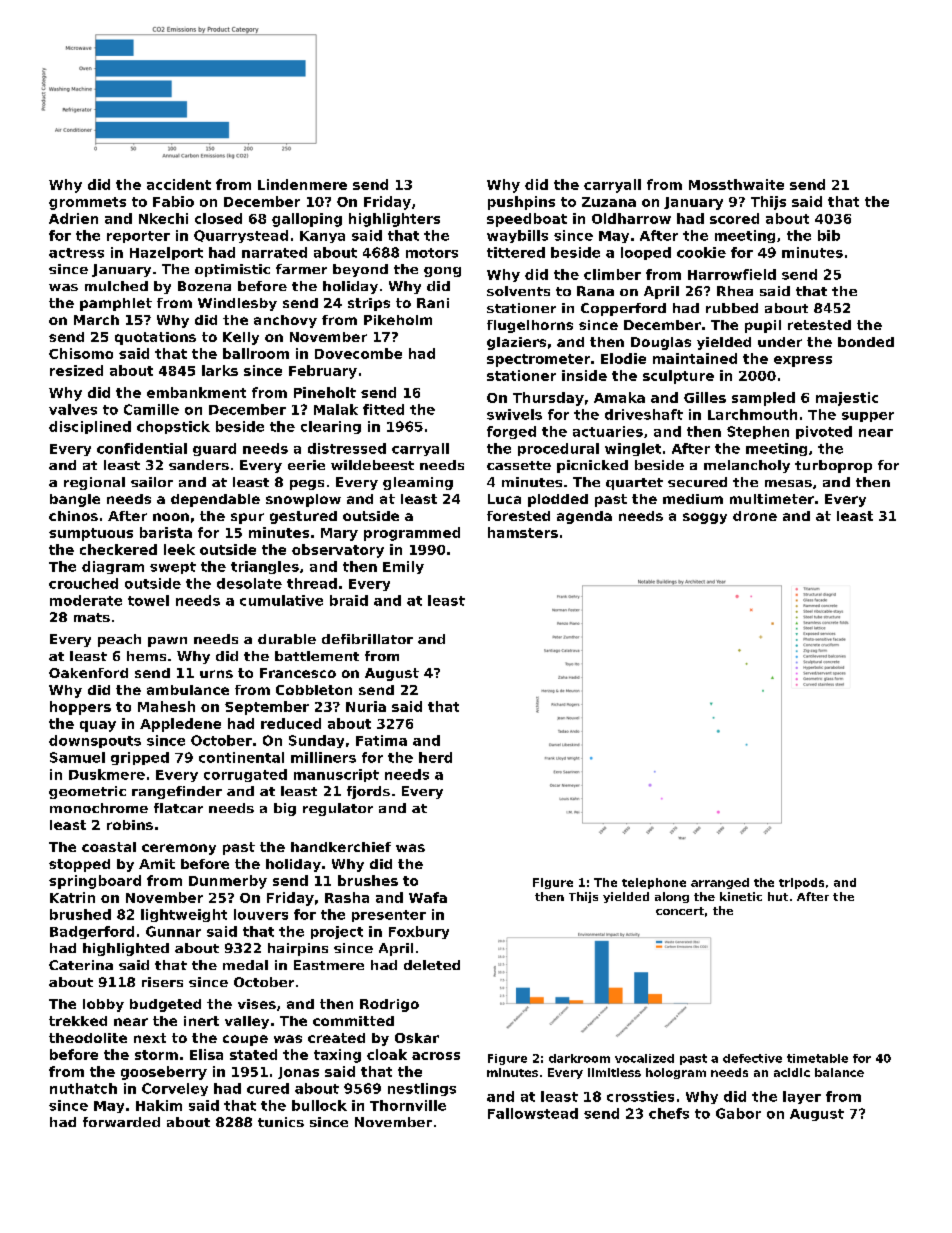 This document has width=952, height=1233. What do you see at coordinates (121, 1122) in the document?
I see `forwarded` at bounding box center [121, 1122].
